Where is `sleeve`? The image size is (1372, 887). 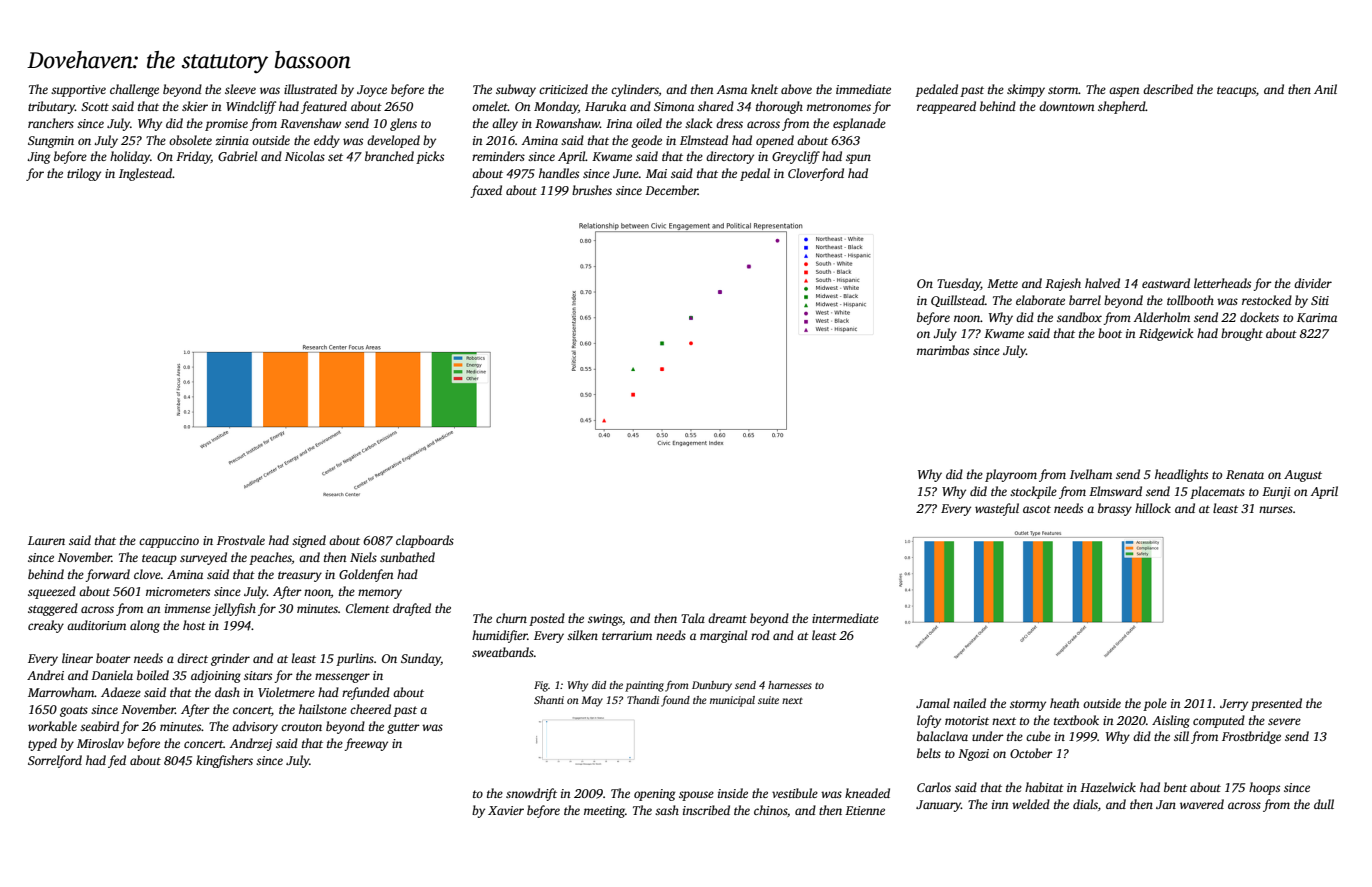
sleeve is located at coordinates (240, 89).
